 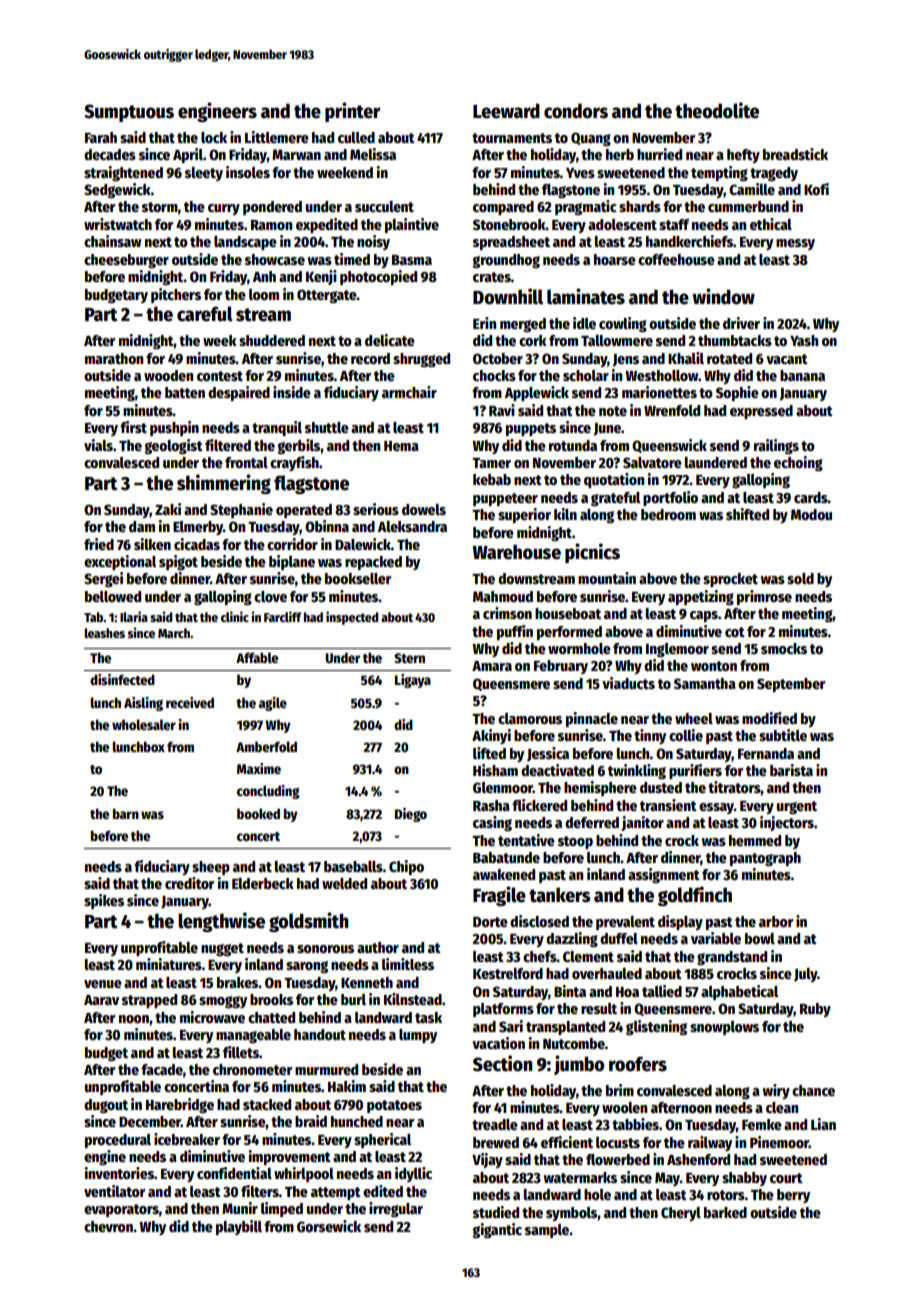 I want to click on efficient, so click(x=567, y=1142).
